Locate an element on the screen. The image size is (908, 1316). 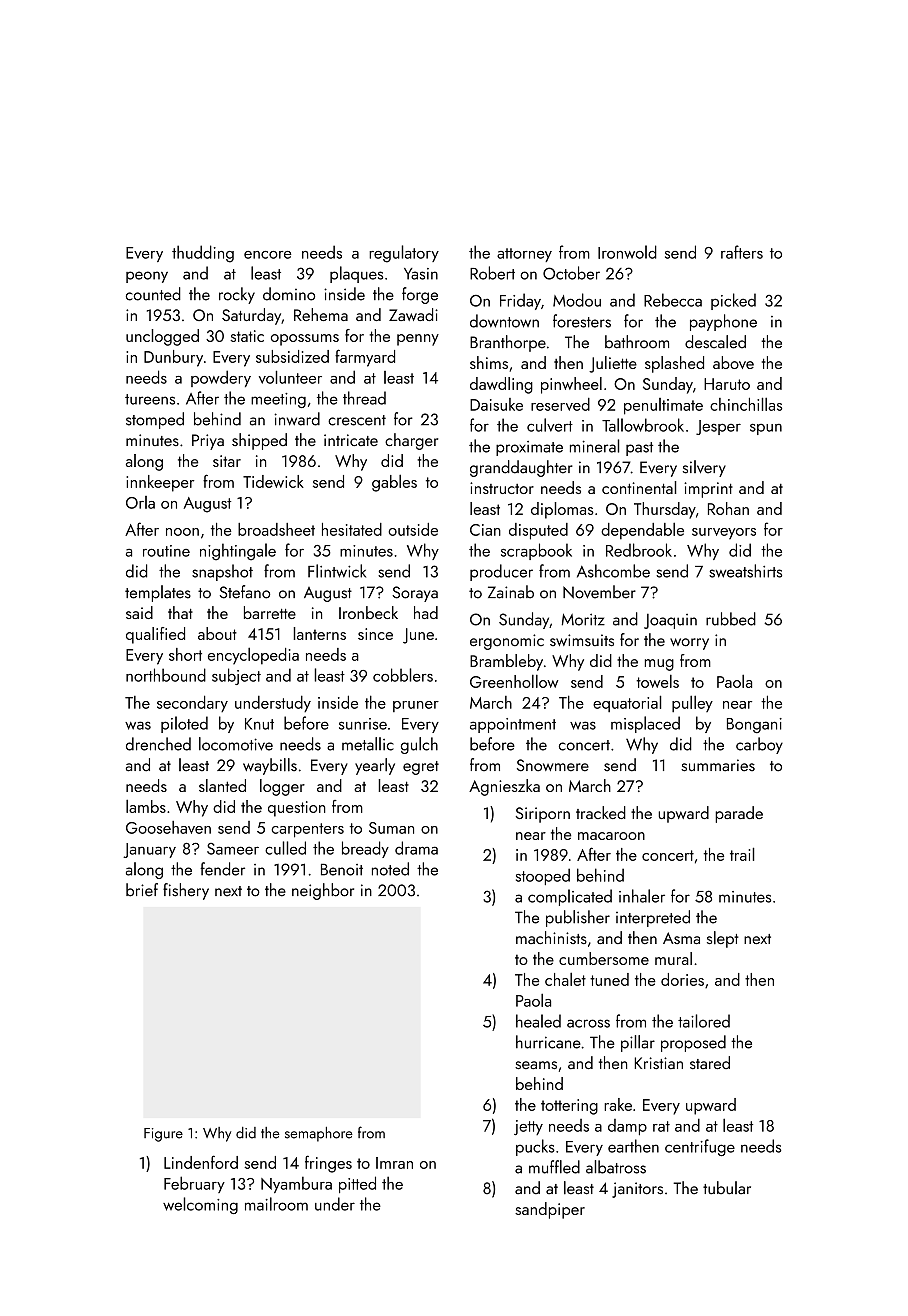
centrifuge is located at coordinates (700, 1147).
